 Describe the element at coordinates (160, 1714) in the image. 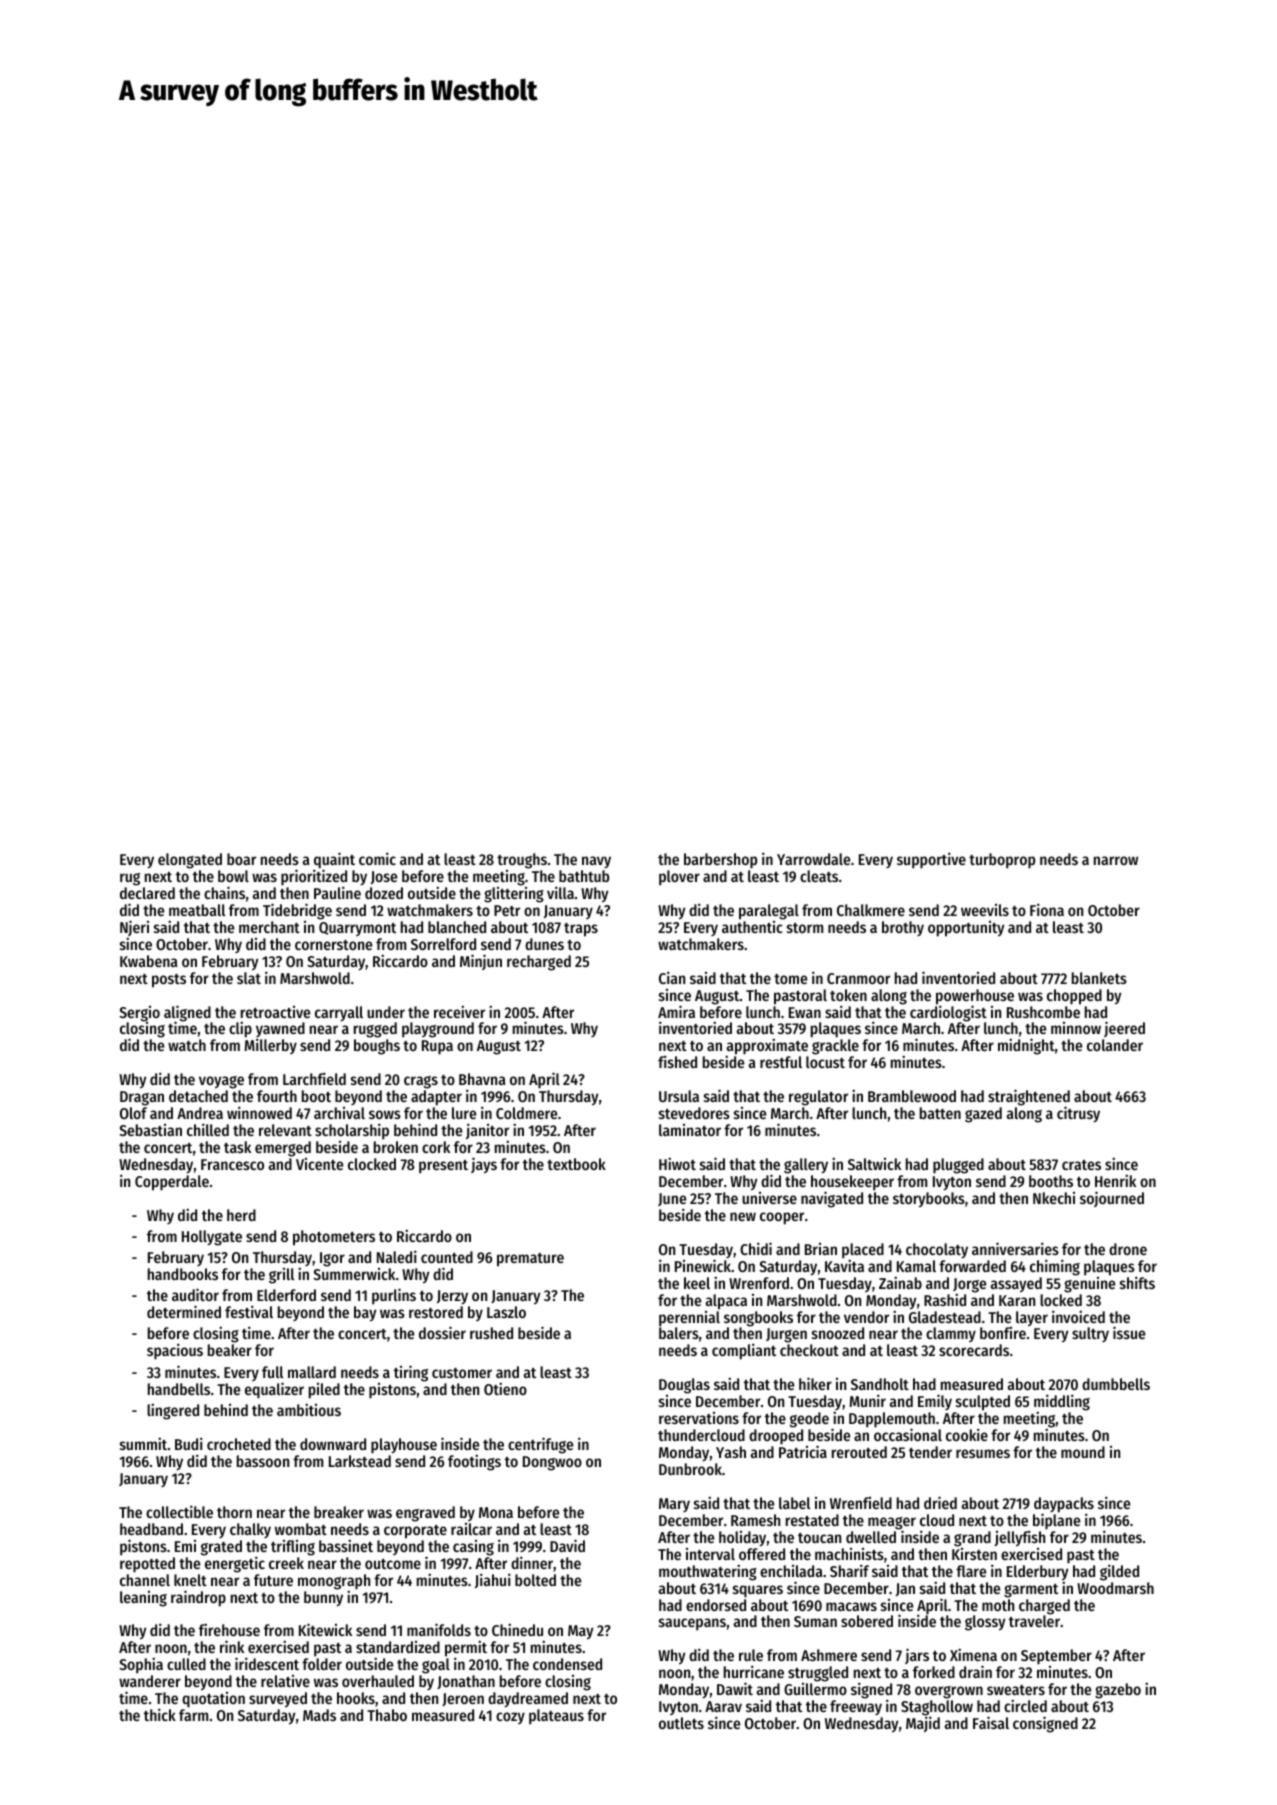

I see `thick` at that location.
